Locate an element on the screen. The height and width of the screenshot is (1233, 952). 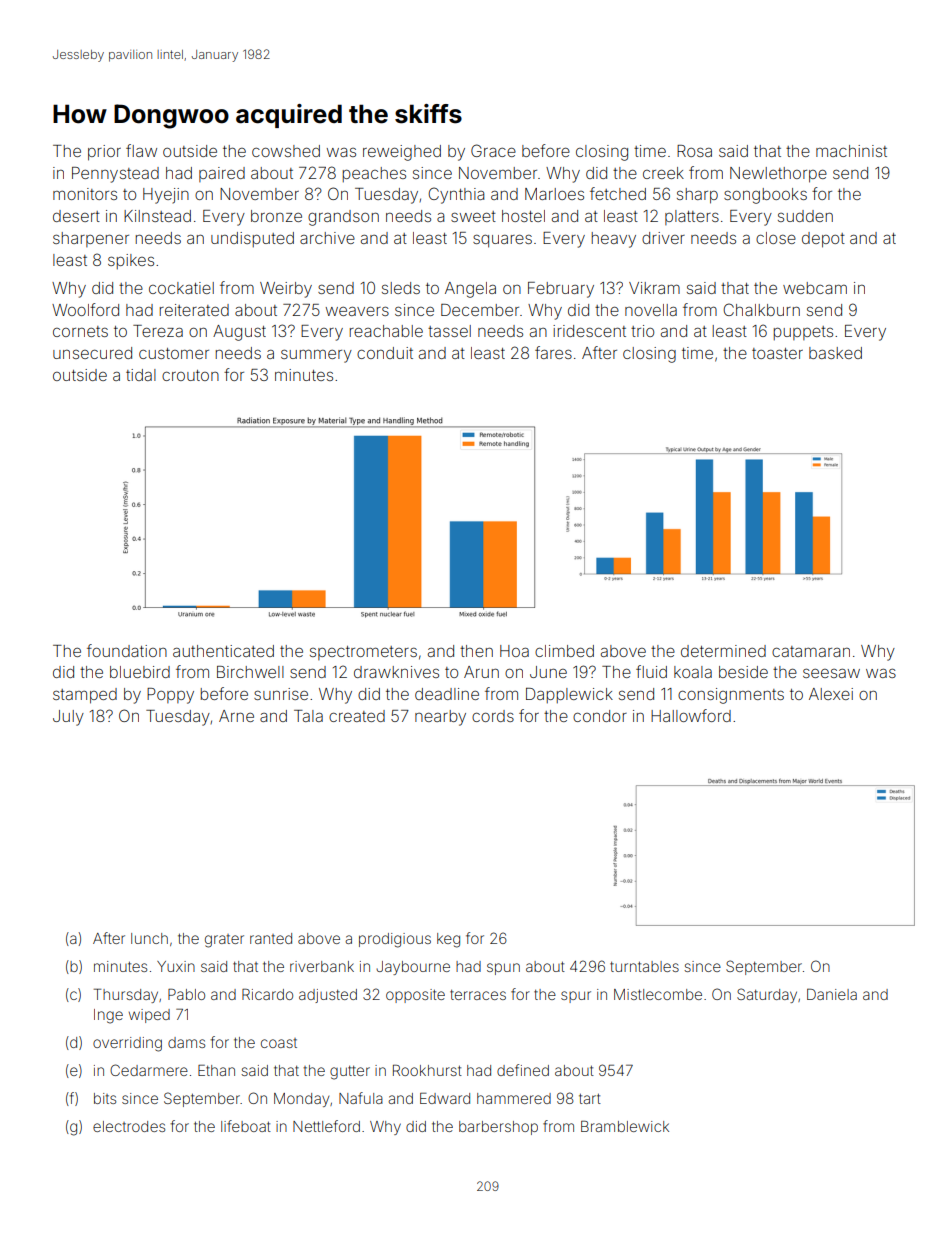
Woolford is located at coordinates (85, 309).
